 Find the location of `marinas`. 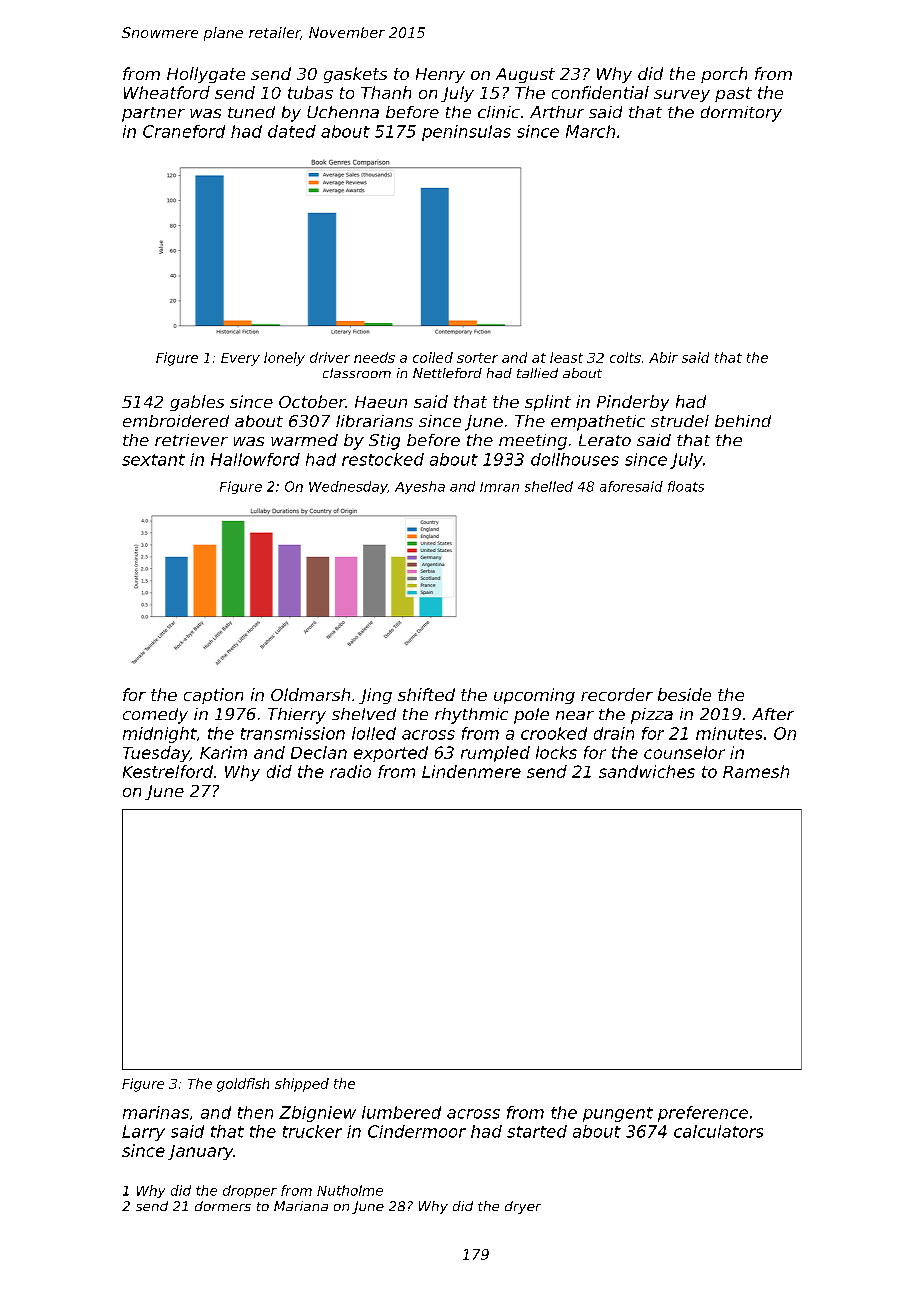

marinas is located at coordinates (156, 1112).
